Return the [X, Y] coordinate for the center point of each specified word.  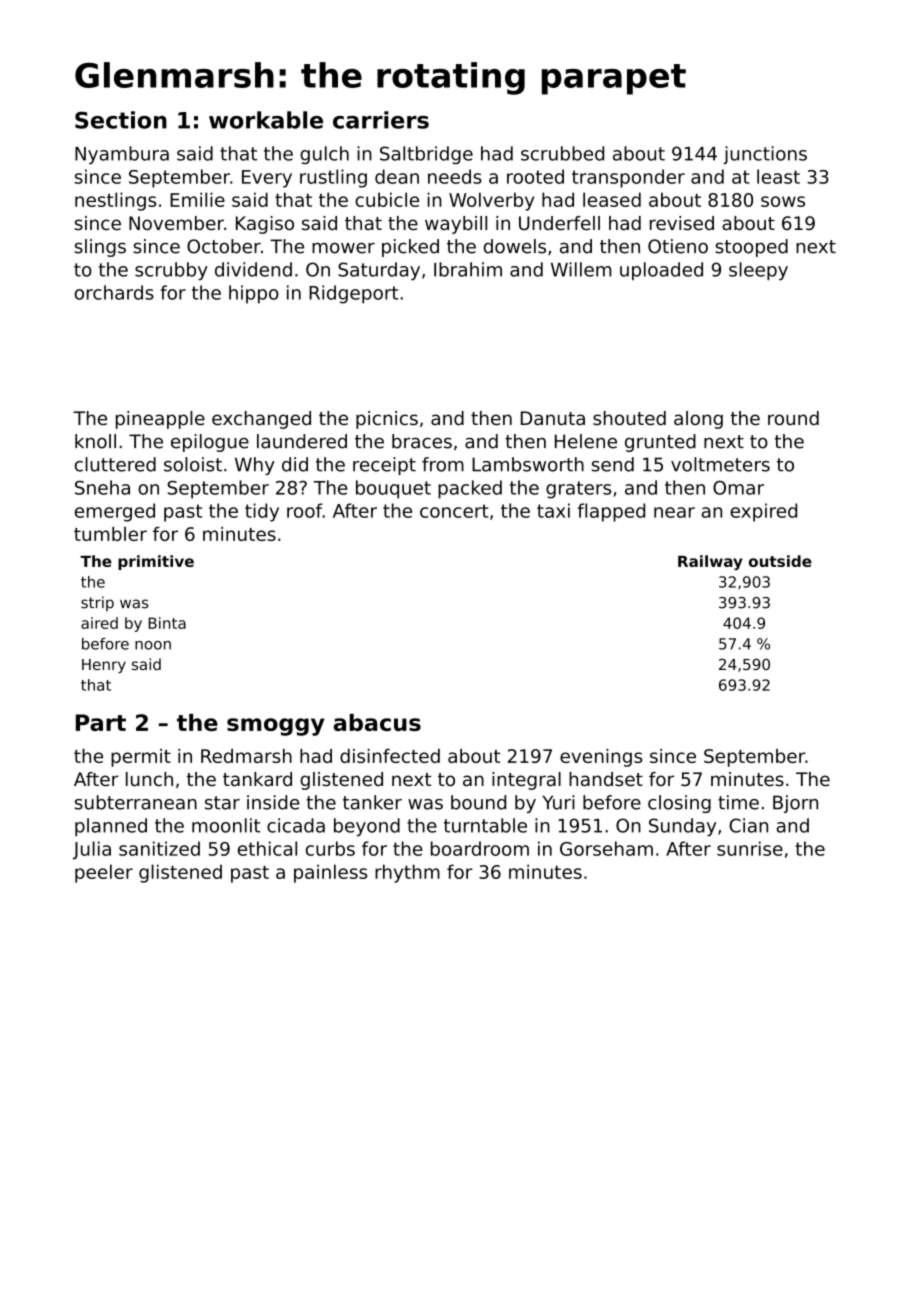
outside [780, 561]
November [176, 223]
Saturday [379, 271]
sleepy [758, 271]
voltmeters [720, 464]
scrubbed [562, 153]
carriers [381, 120]
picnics [387, 420]
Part [101, 722]
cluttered [115, 464]
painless [330, 873]
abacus [377, 722]
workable [266, 120]
